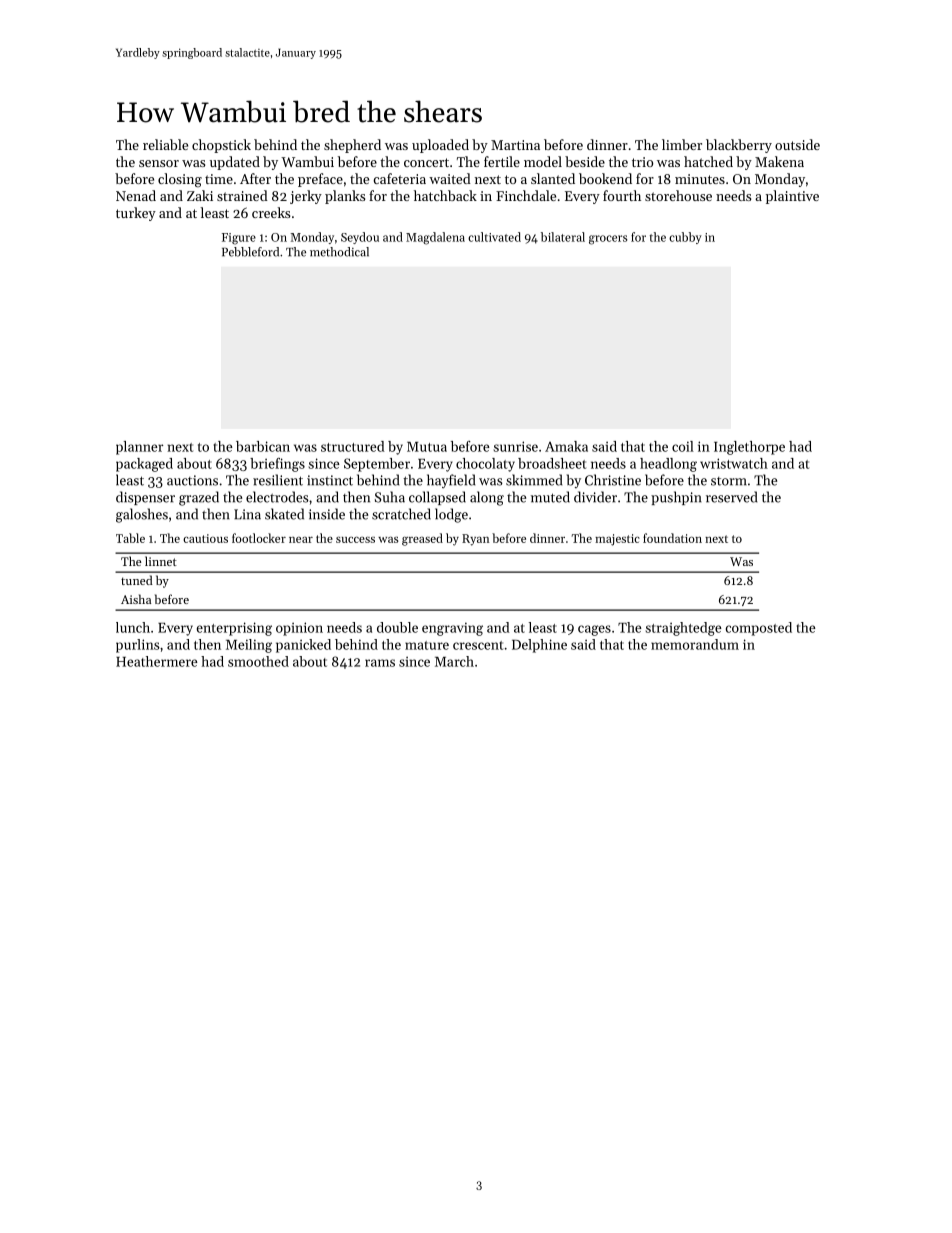 The width and height of the page is (952, 1233). I want to click on coil, so click(683, 446).
